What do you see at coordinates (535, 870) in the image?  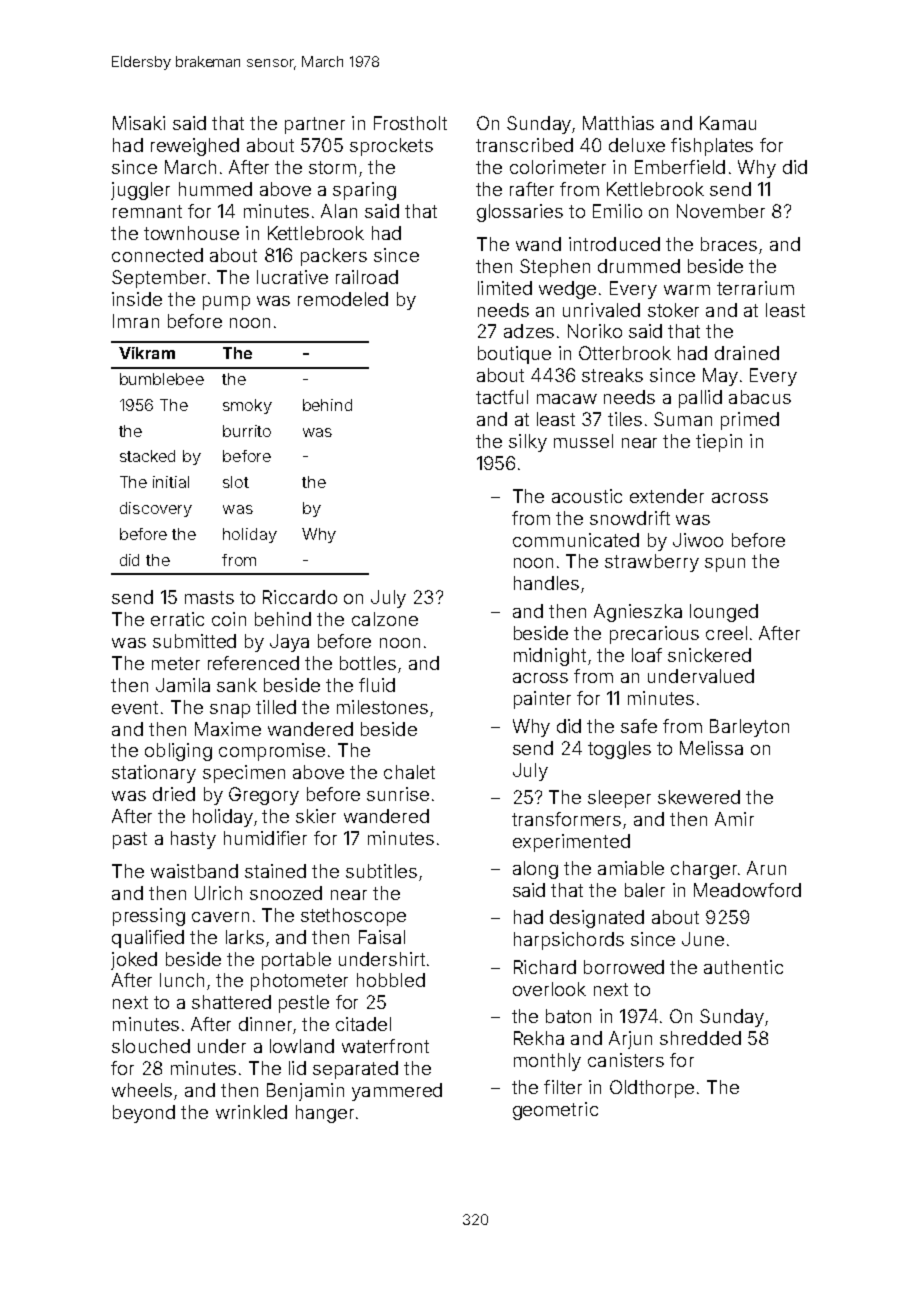 I see `along` at bounding box center [535, 870].
